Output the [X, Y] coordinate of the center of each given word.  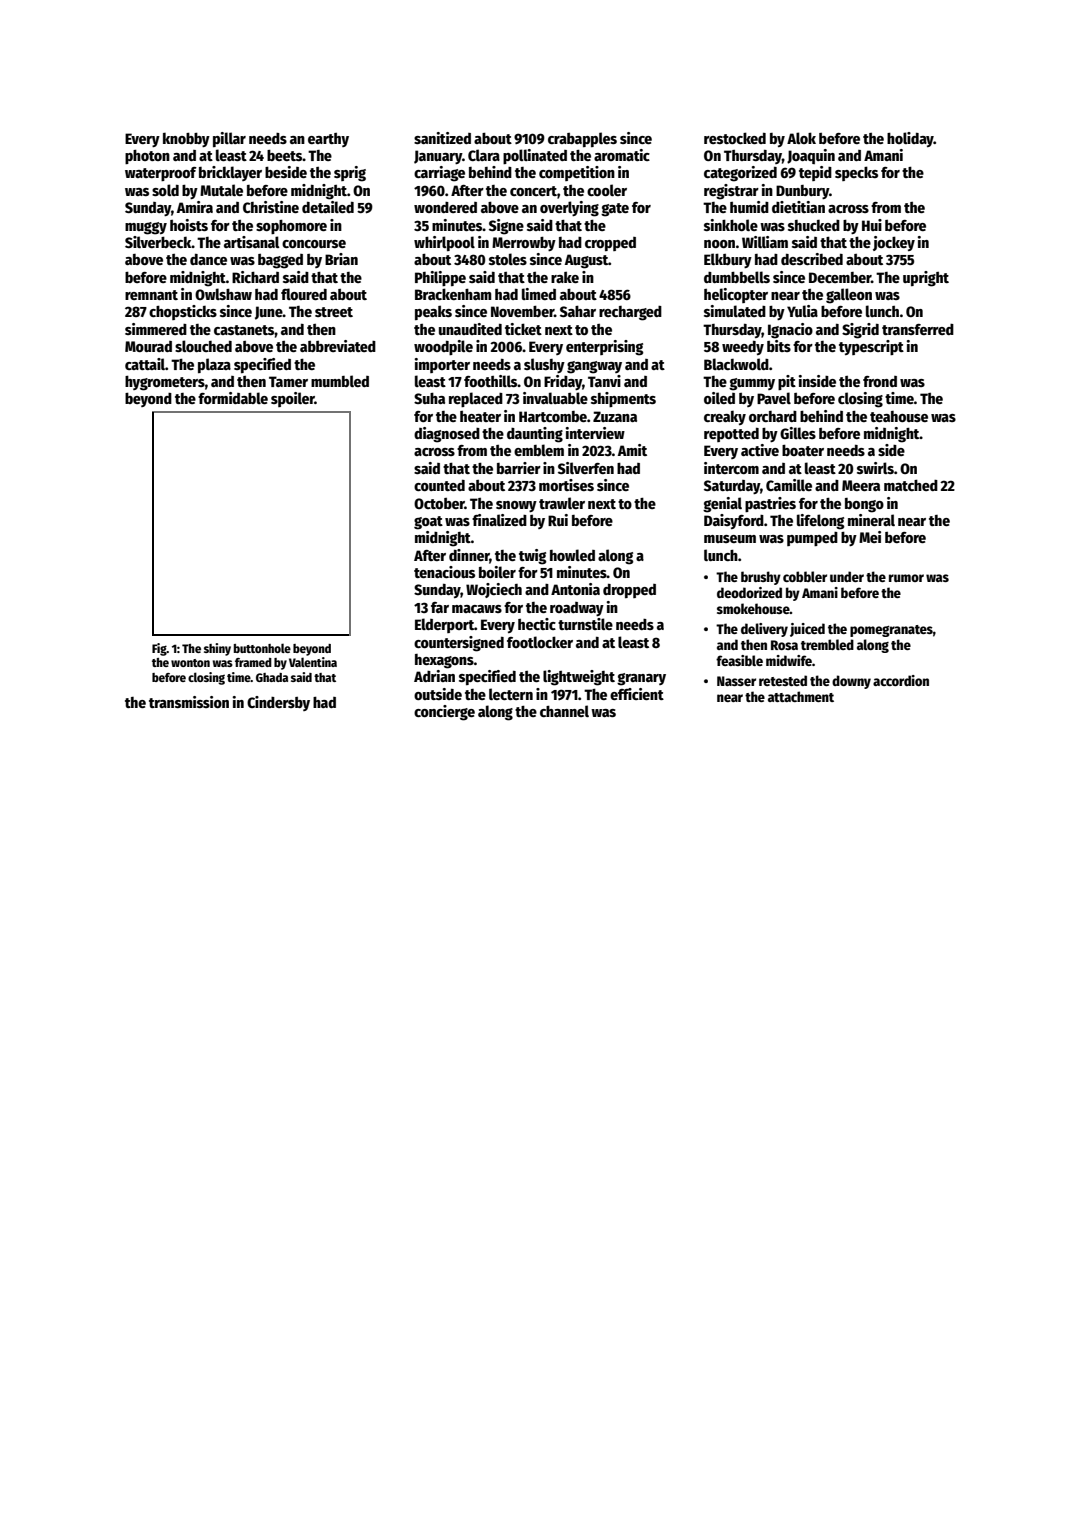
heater [480, 416]
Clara [484, 155]
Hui [872, 225]
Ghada [272, 677]
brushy [761, 578]
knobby [186, 139]
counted [439, 485]
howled [572, 555]
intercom [731, 468]
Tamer [288, 381]
